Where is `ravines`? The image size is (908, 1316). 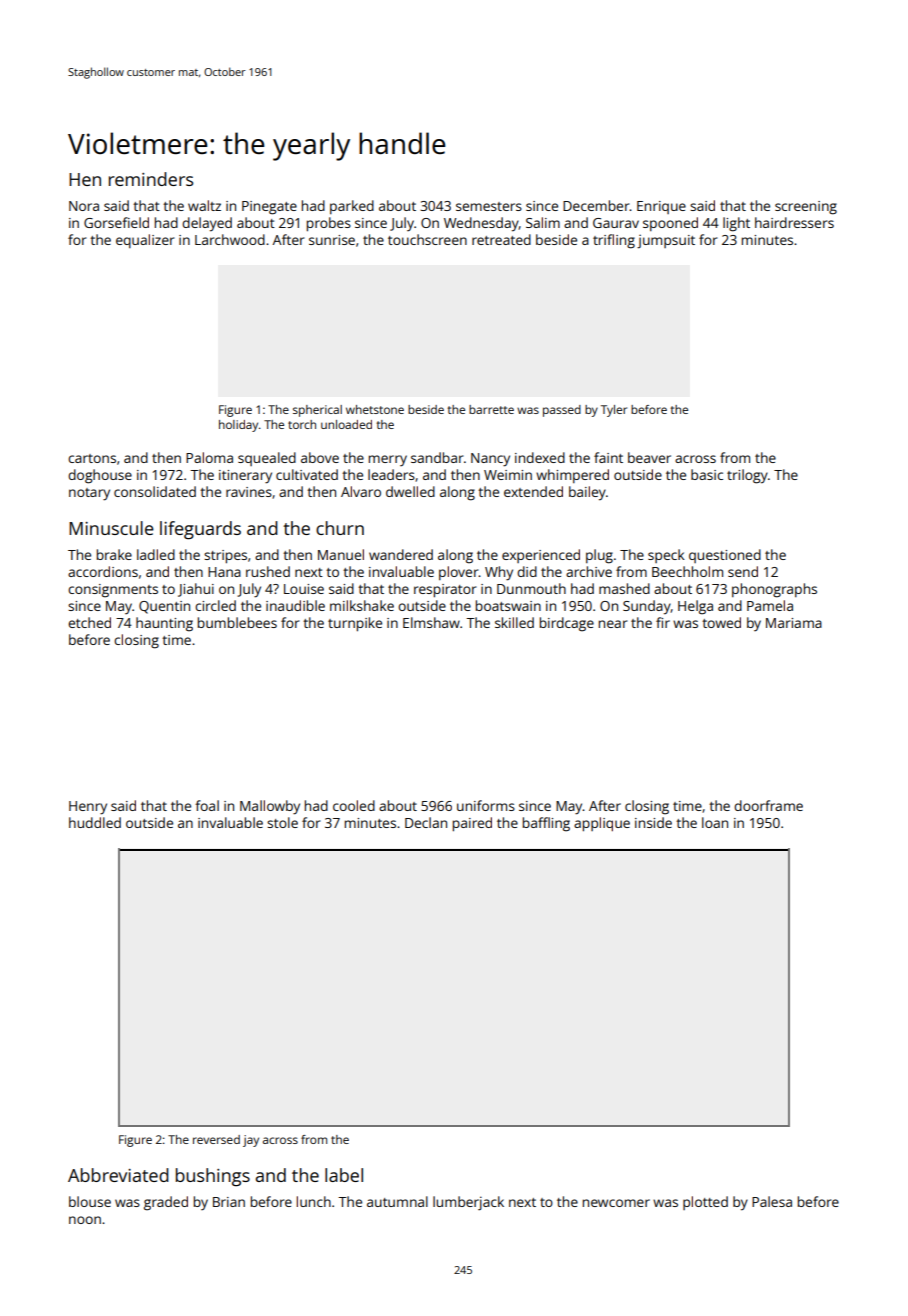 ravines is located at coordinates (249, 492).
